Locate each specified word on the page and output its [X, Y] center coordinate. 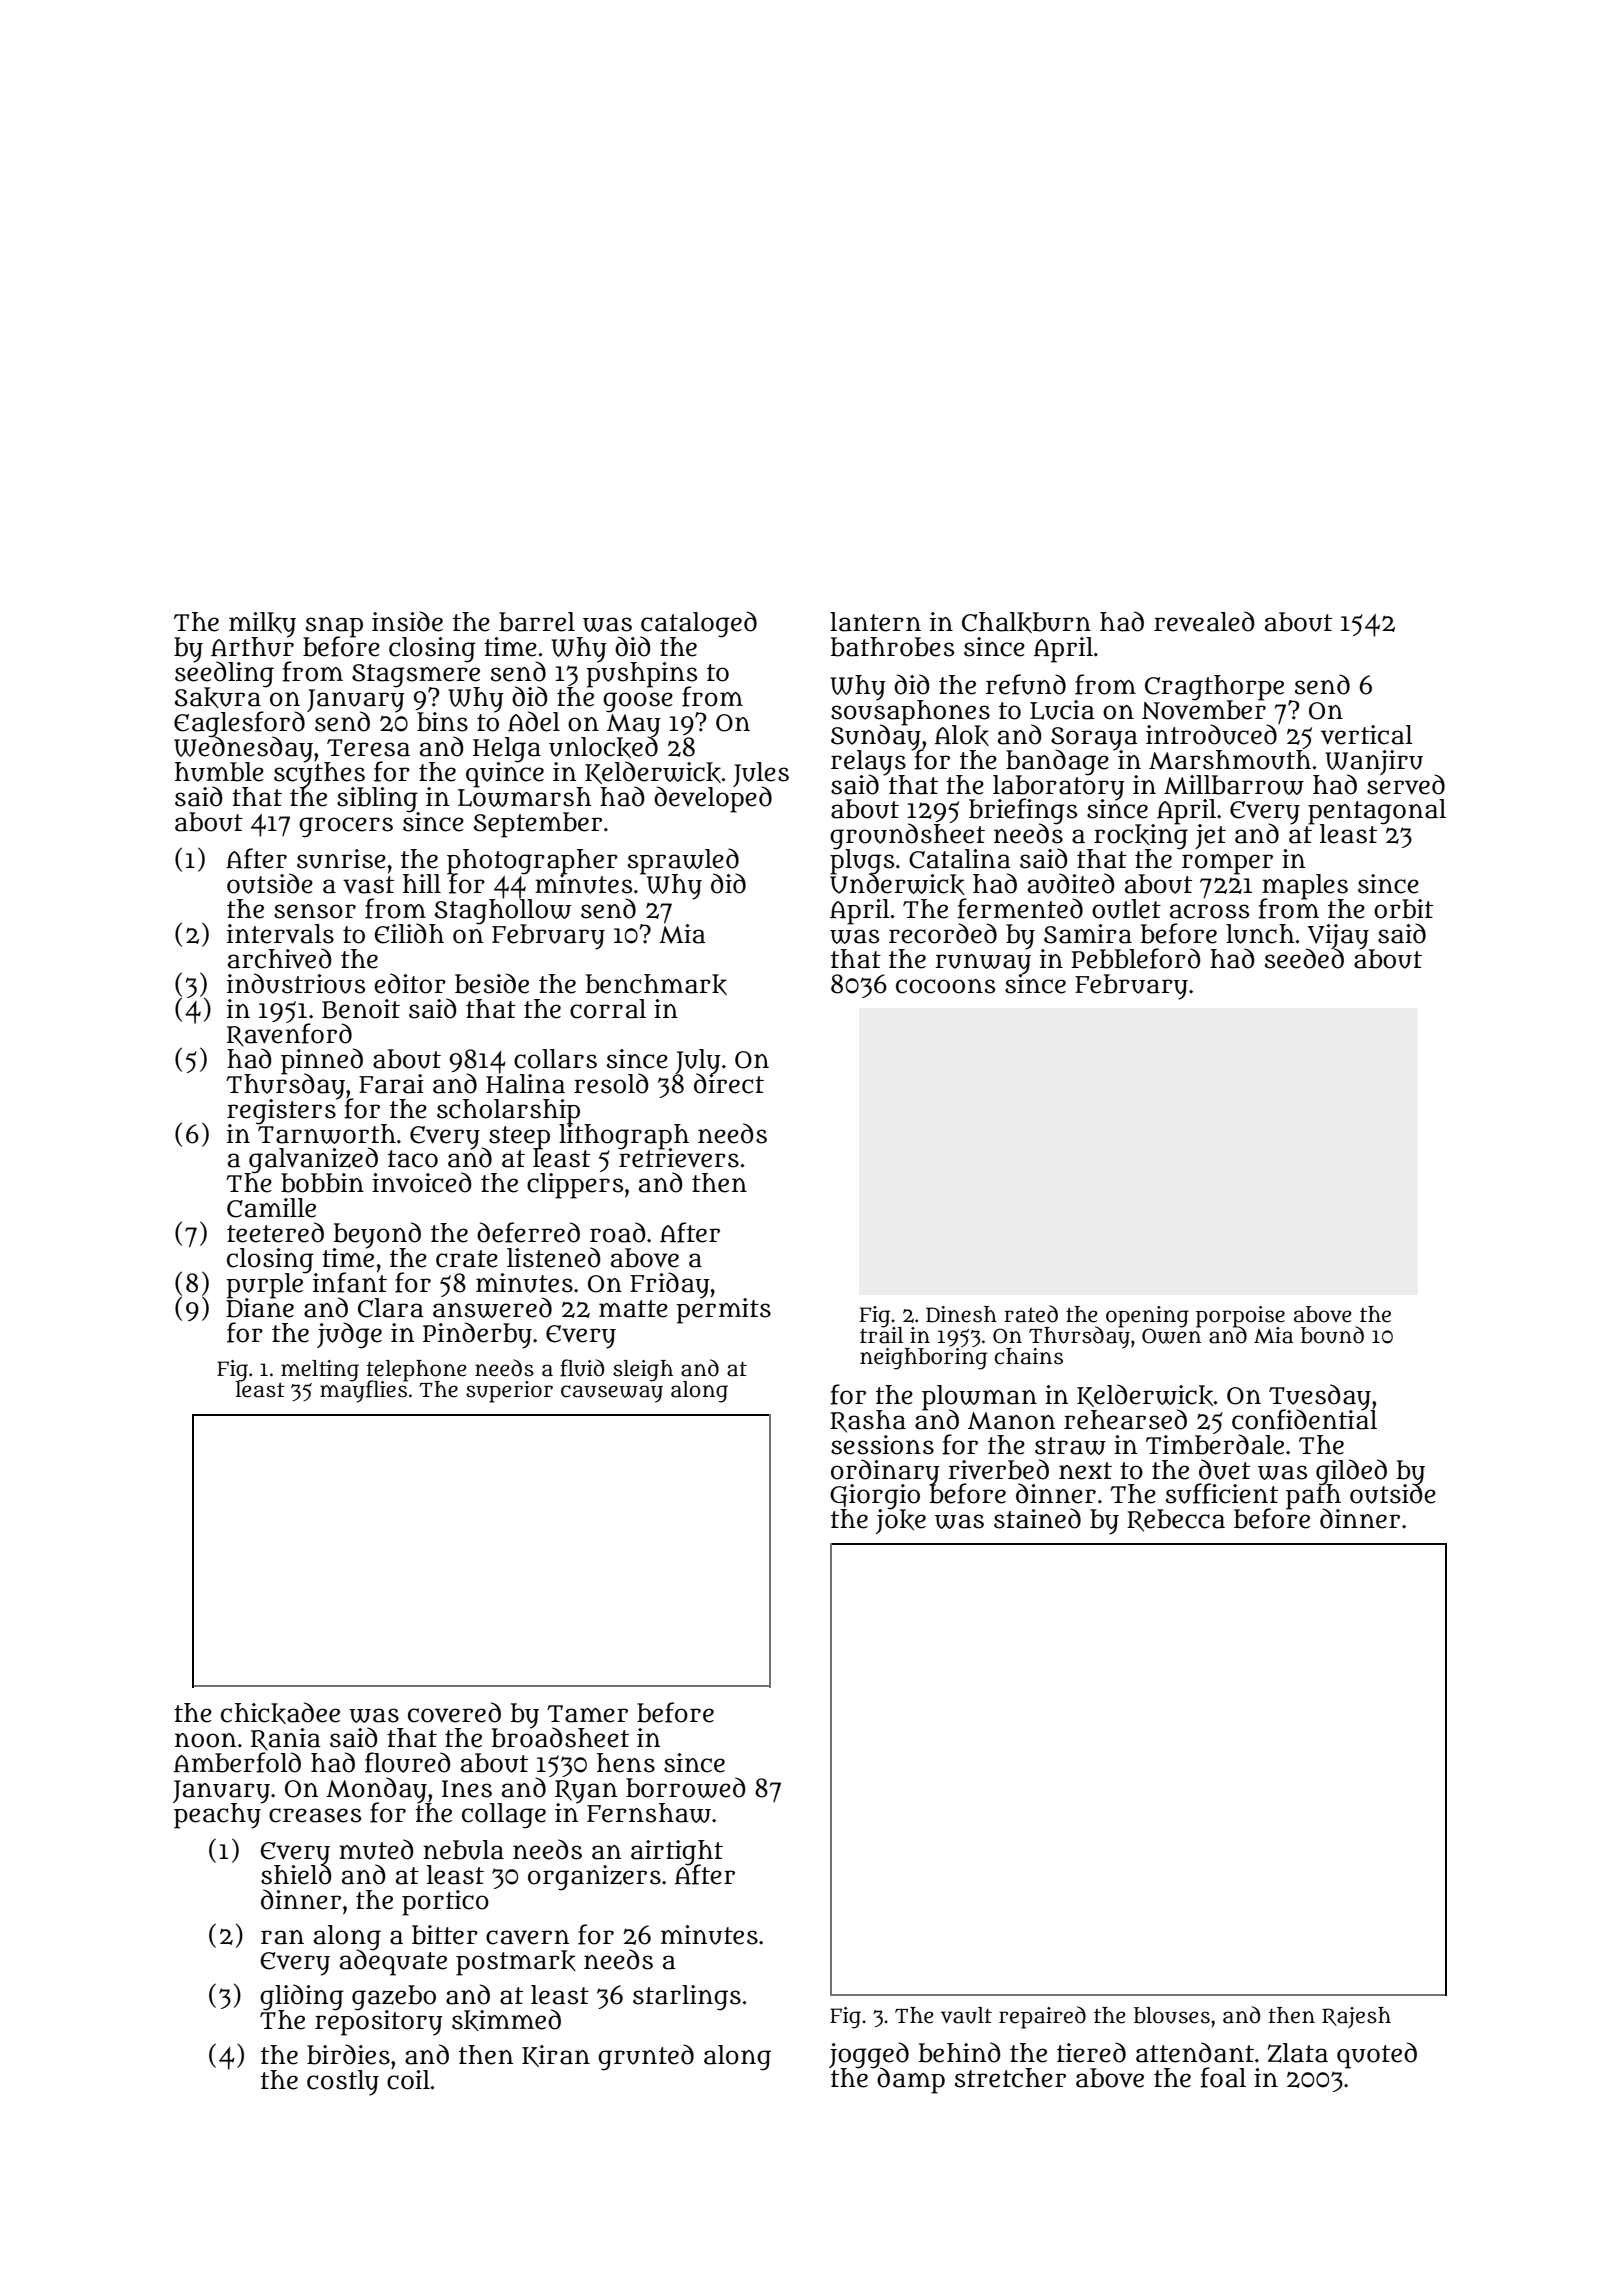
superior [509, 1392]
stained [1037, 1518]
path [1313, 1497]
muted [376, 1849]
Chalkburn [1026, 622]
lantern [875, 622]
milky [262, 625]
